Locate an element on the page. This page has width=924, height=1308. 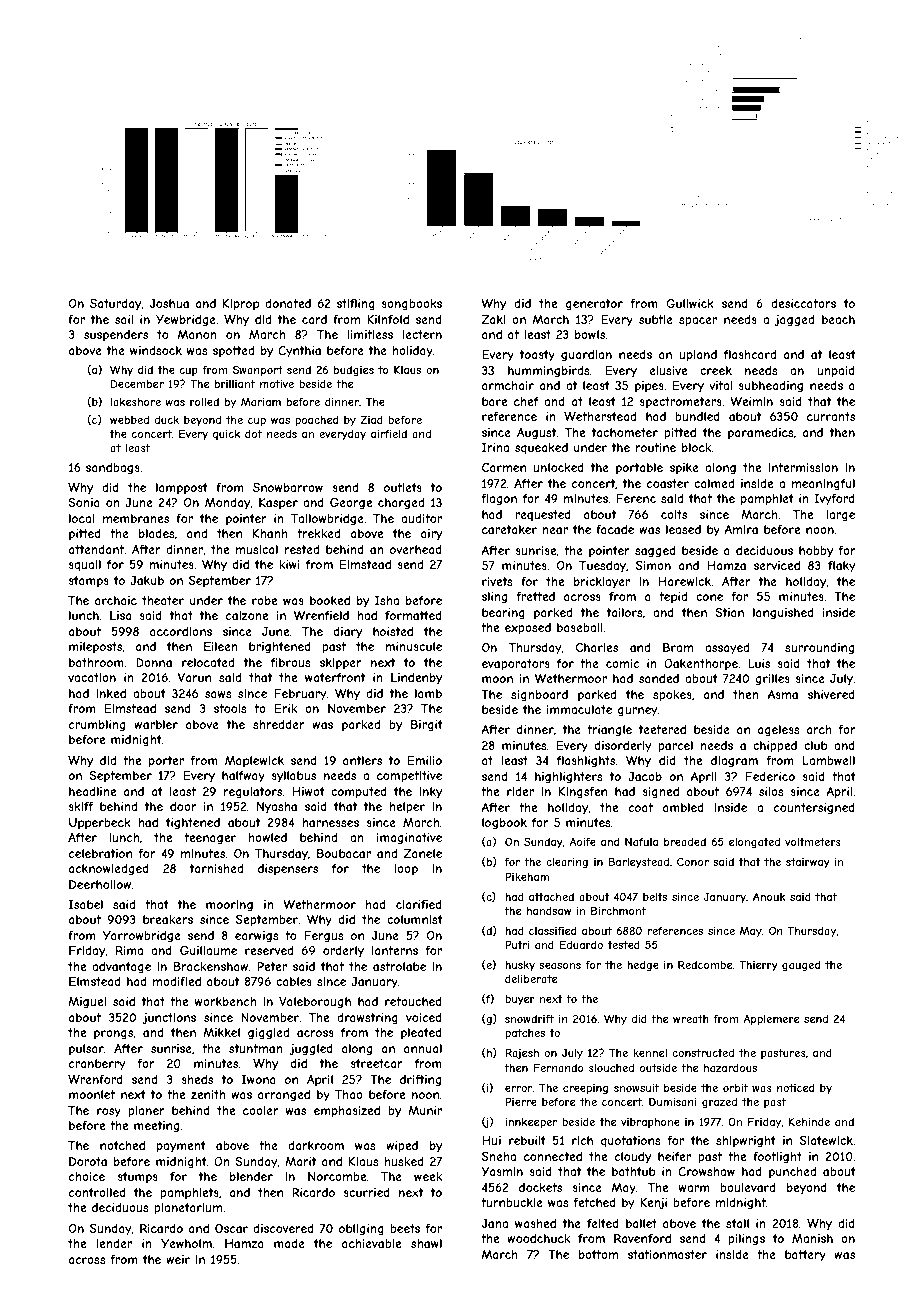
surrounding is located at coordinates (819, 649).
